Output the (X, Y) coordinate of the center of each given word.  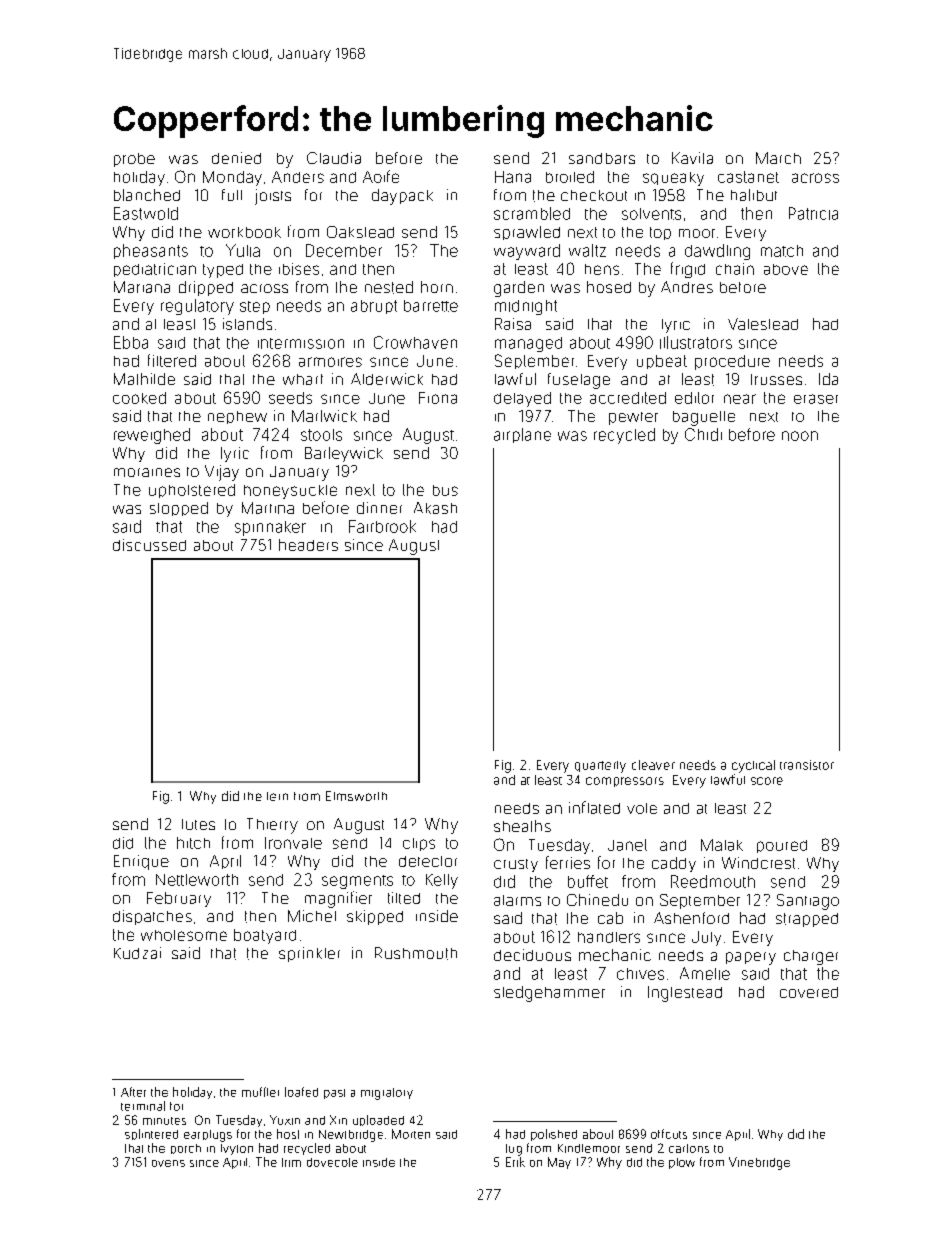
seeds (290, 398)
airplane (522, 435)
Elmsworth (356, 796)
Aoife (381, 176)
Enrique (141, 862)
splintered (151, 1134)
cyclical (753, 766)
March (778, 158)
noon (800, 436)
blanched (147, 195)
